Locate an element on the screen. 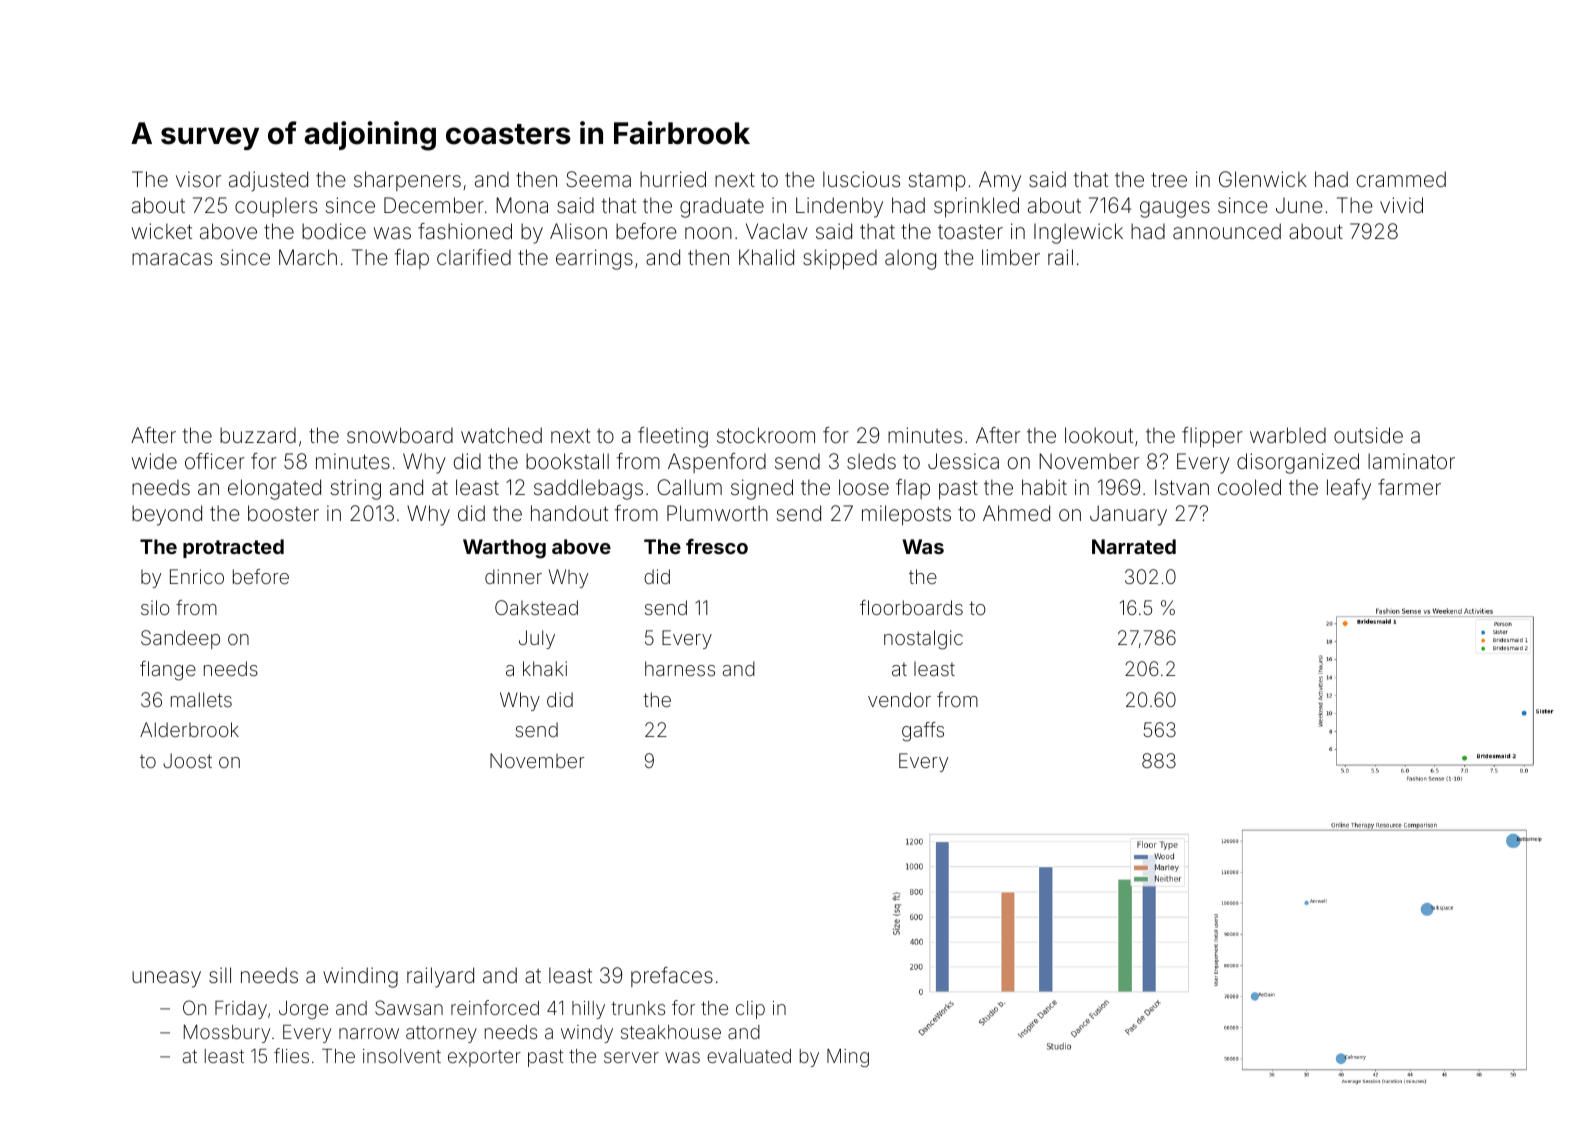  along is located at coordinates (910, 259).
